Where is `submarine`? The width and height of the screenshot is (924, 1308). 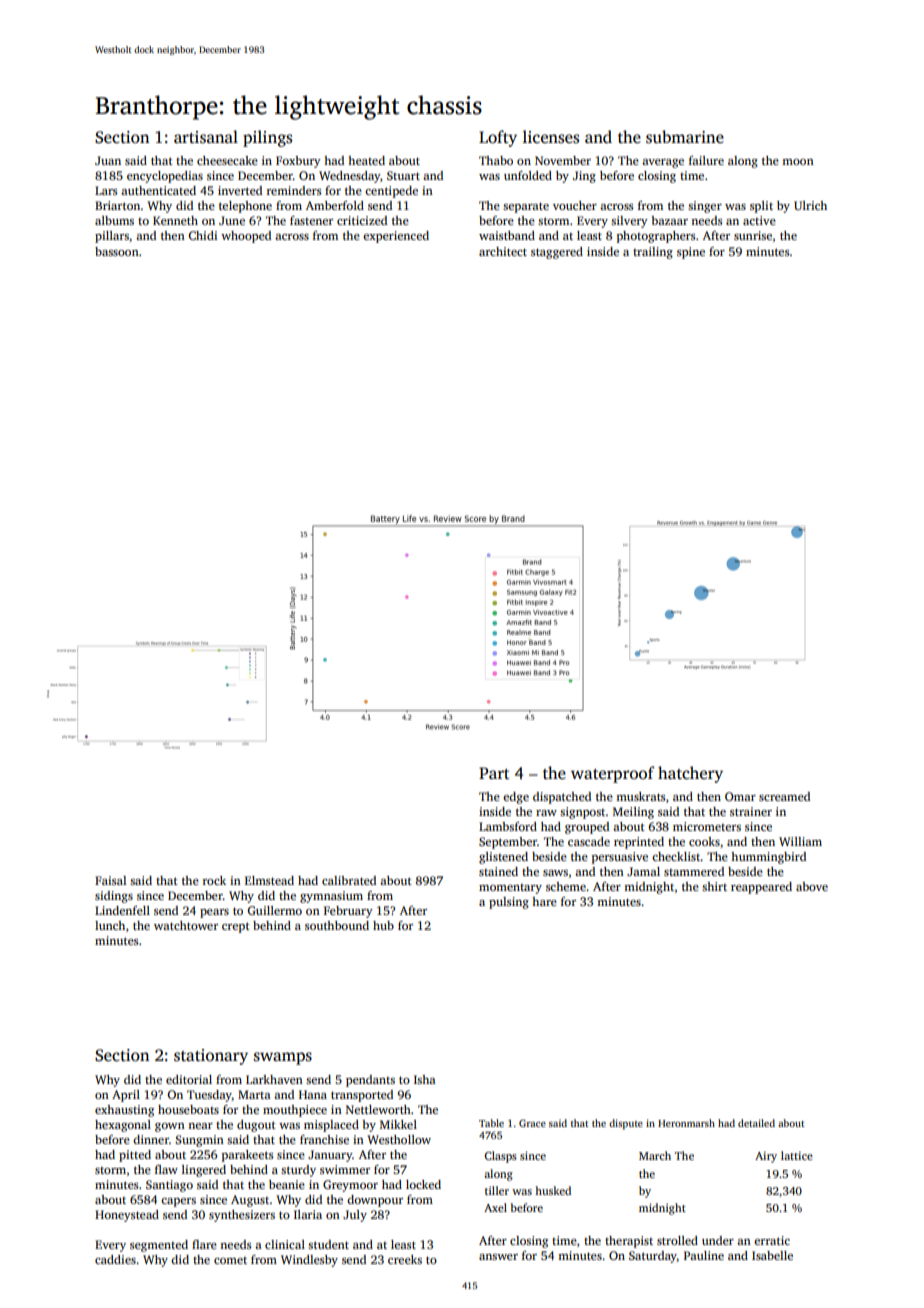
submarine is located at coordinates (685, 137).
